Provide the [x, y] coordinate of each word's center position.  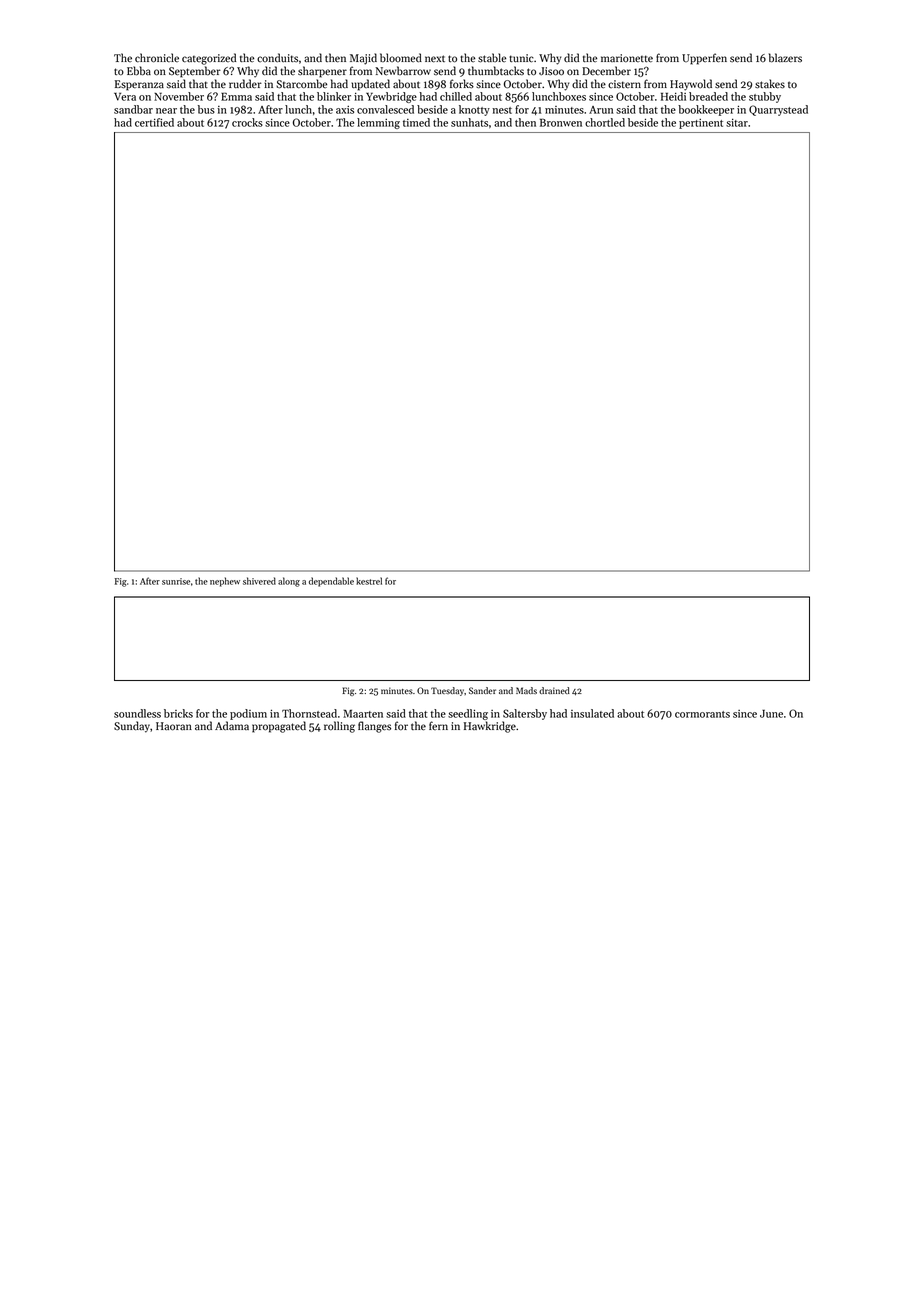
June [771, 714]
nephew [225, 582]
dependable [331, 582]
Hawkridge [490, 727]
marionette [627, 58]
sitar [737, 123]
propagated [279, 727]
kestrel [369, 581]
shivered [259, 581]
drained [554, 690]
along [289, 582]
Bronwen [561, 122]
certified [154, 122]
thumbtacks [496, 71]
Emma [236, 96]
